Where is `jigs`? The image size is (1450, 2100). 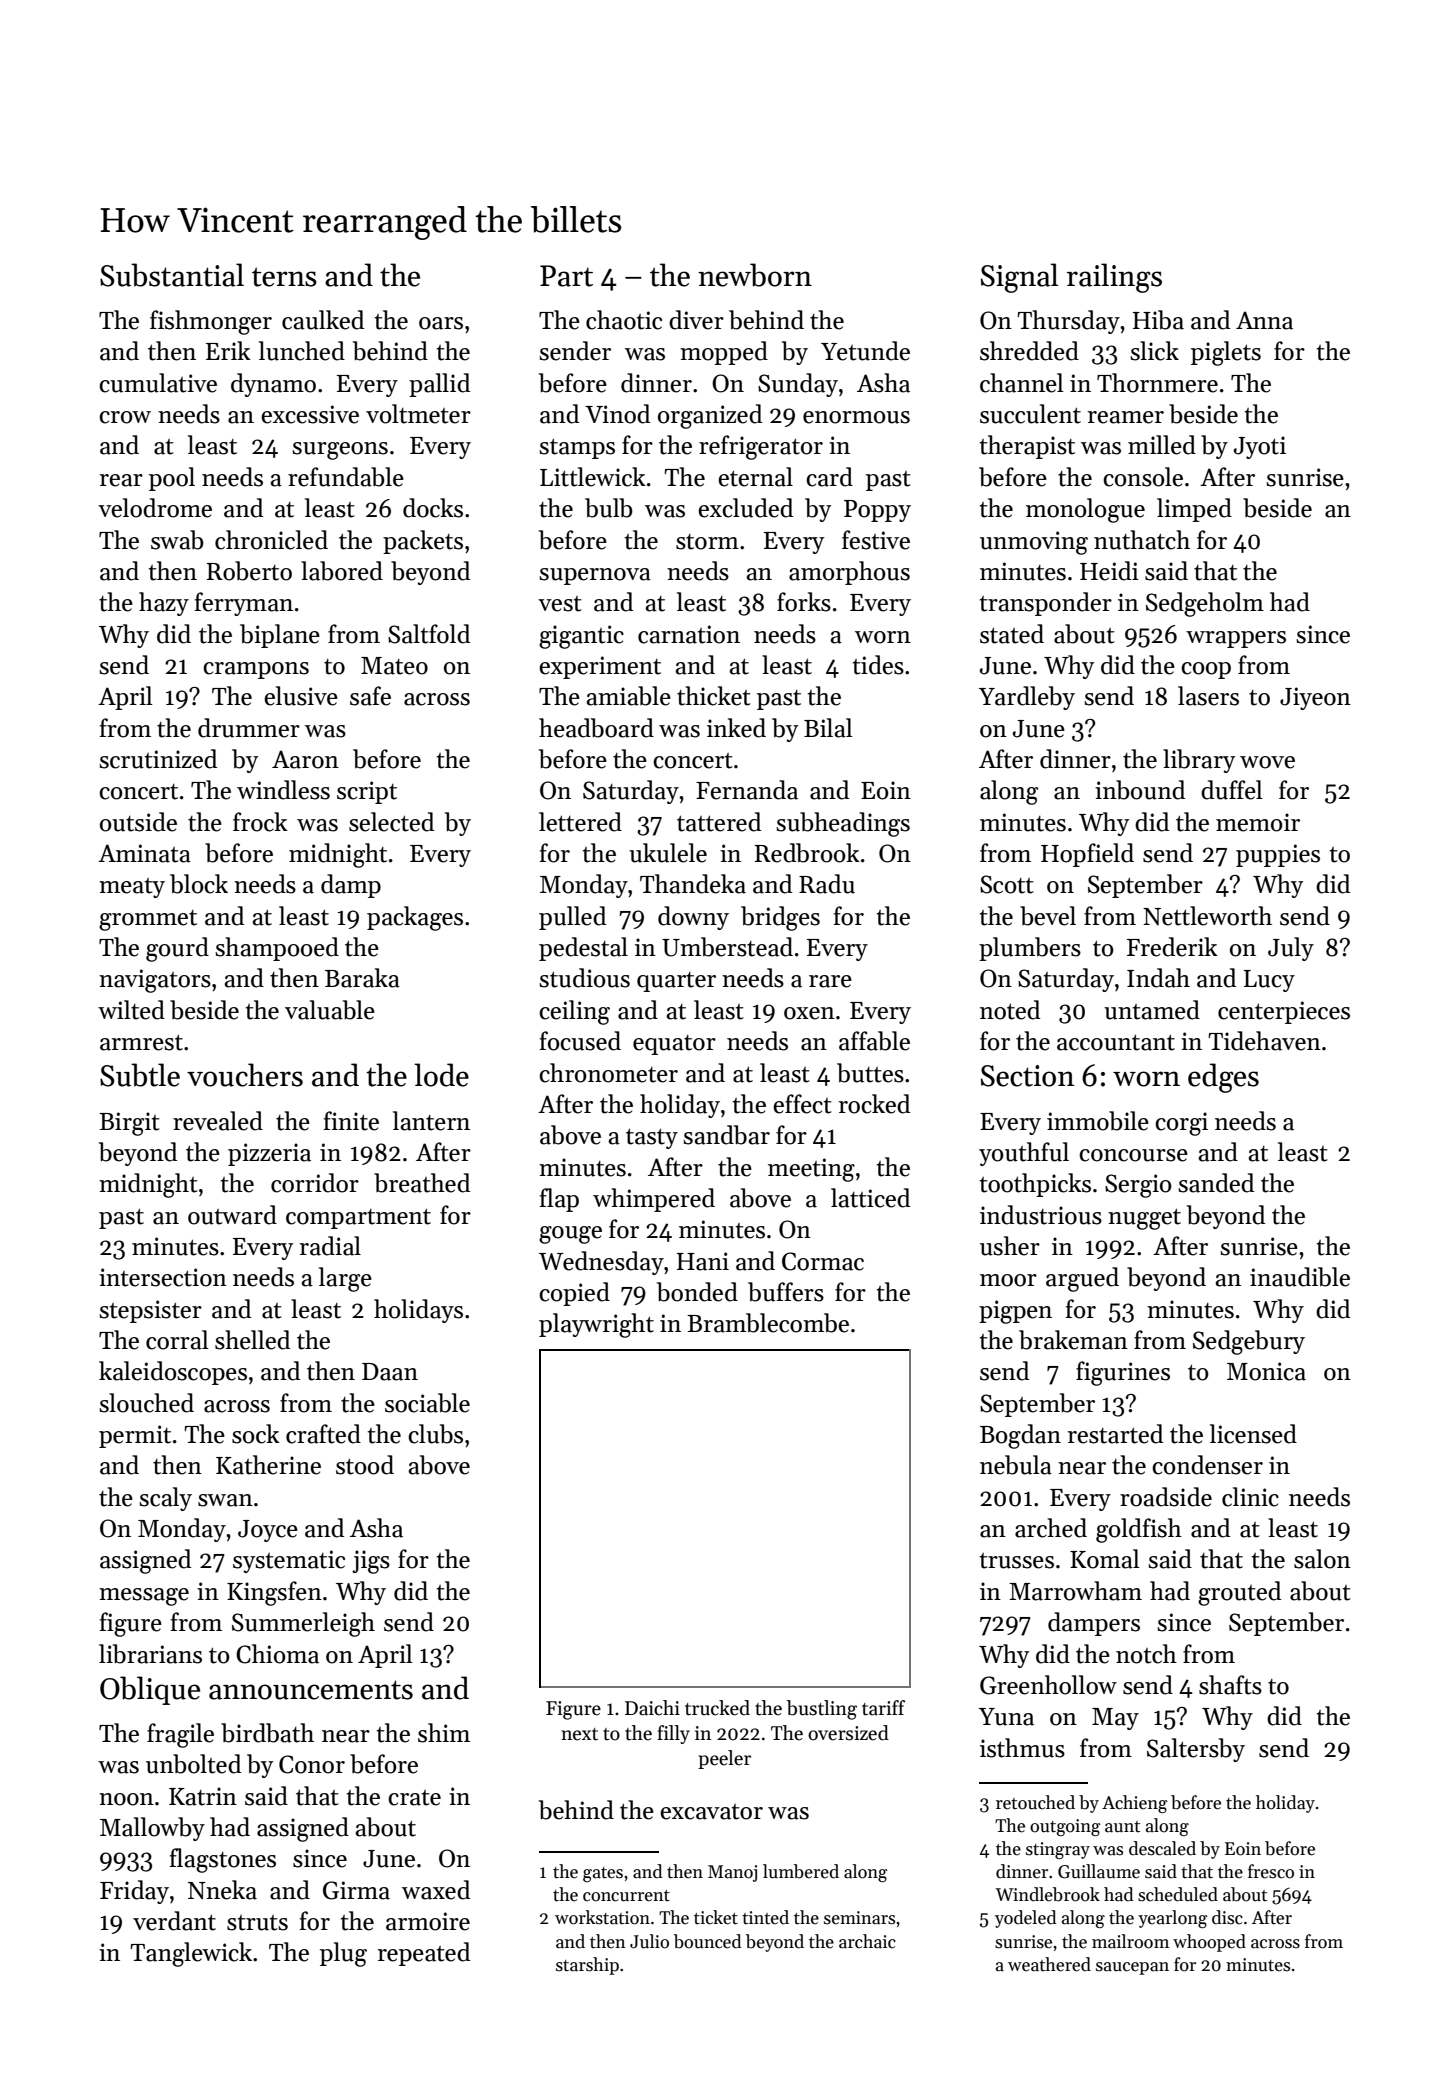
jigs is located at coordinates (371, 1562).
